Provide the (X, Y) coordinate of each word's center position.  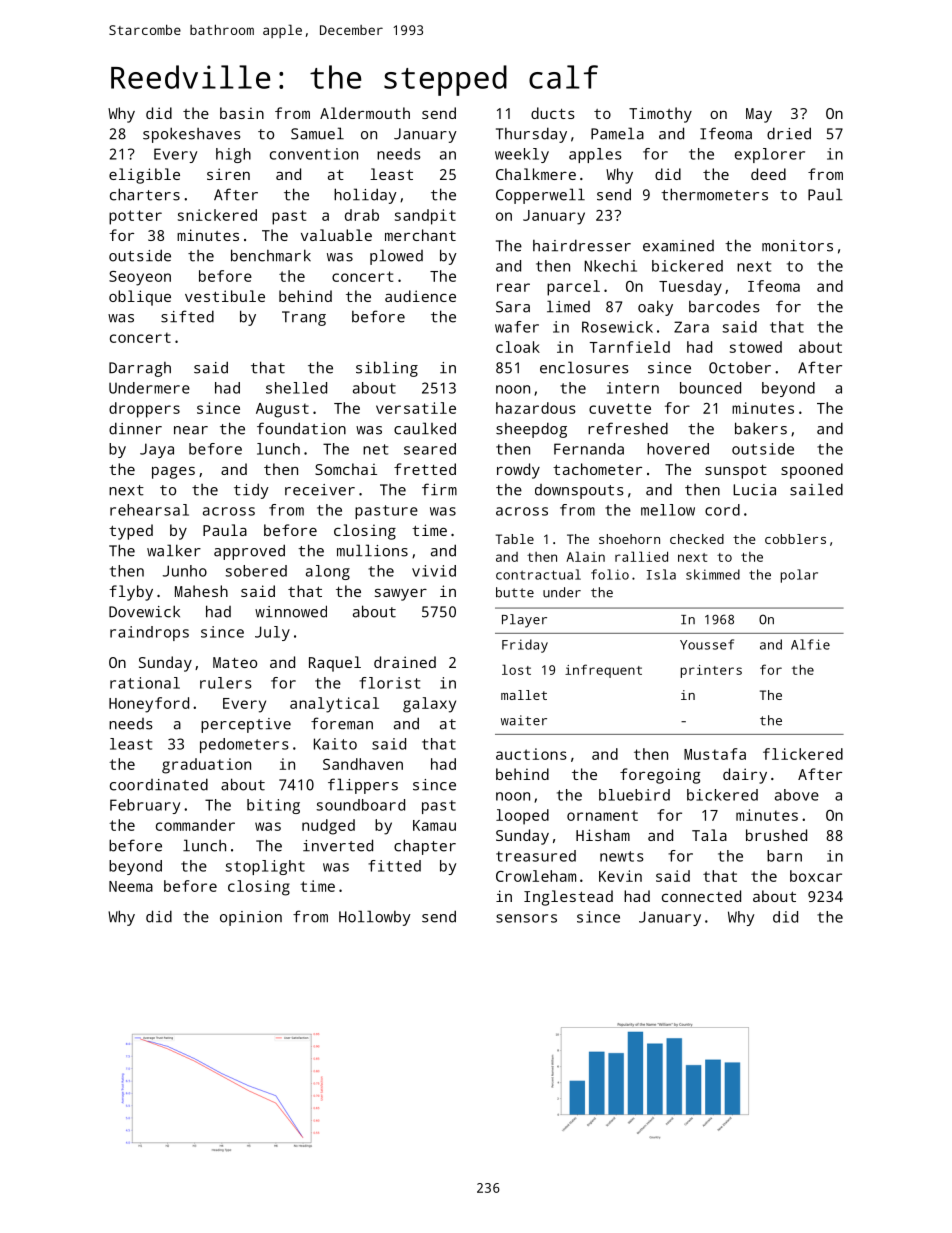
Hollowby (375, 918)
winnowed (291, 611)
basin (242, 113)
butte (515, 592)
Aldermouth (365, 113)
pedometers (244, 745)
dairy (745, 776)
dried (789, 133)
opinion (251, 918)
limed (568, 306)
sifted (187, 316)
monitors (797, 246)
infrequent (603, 671)
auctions (531, 754)
